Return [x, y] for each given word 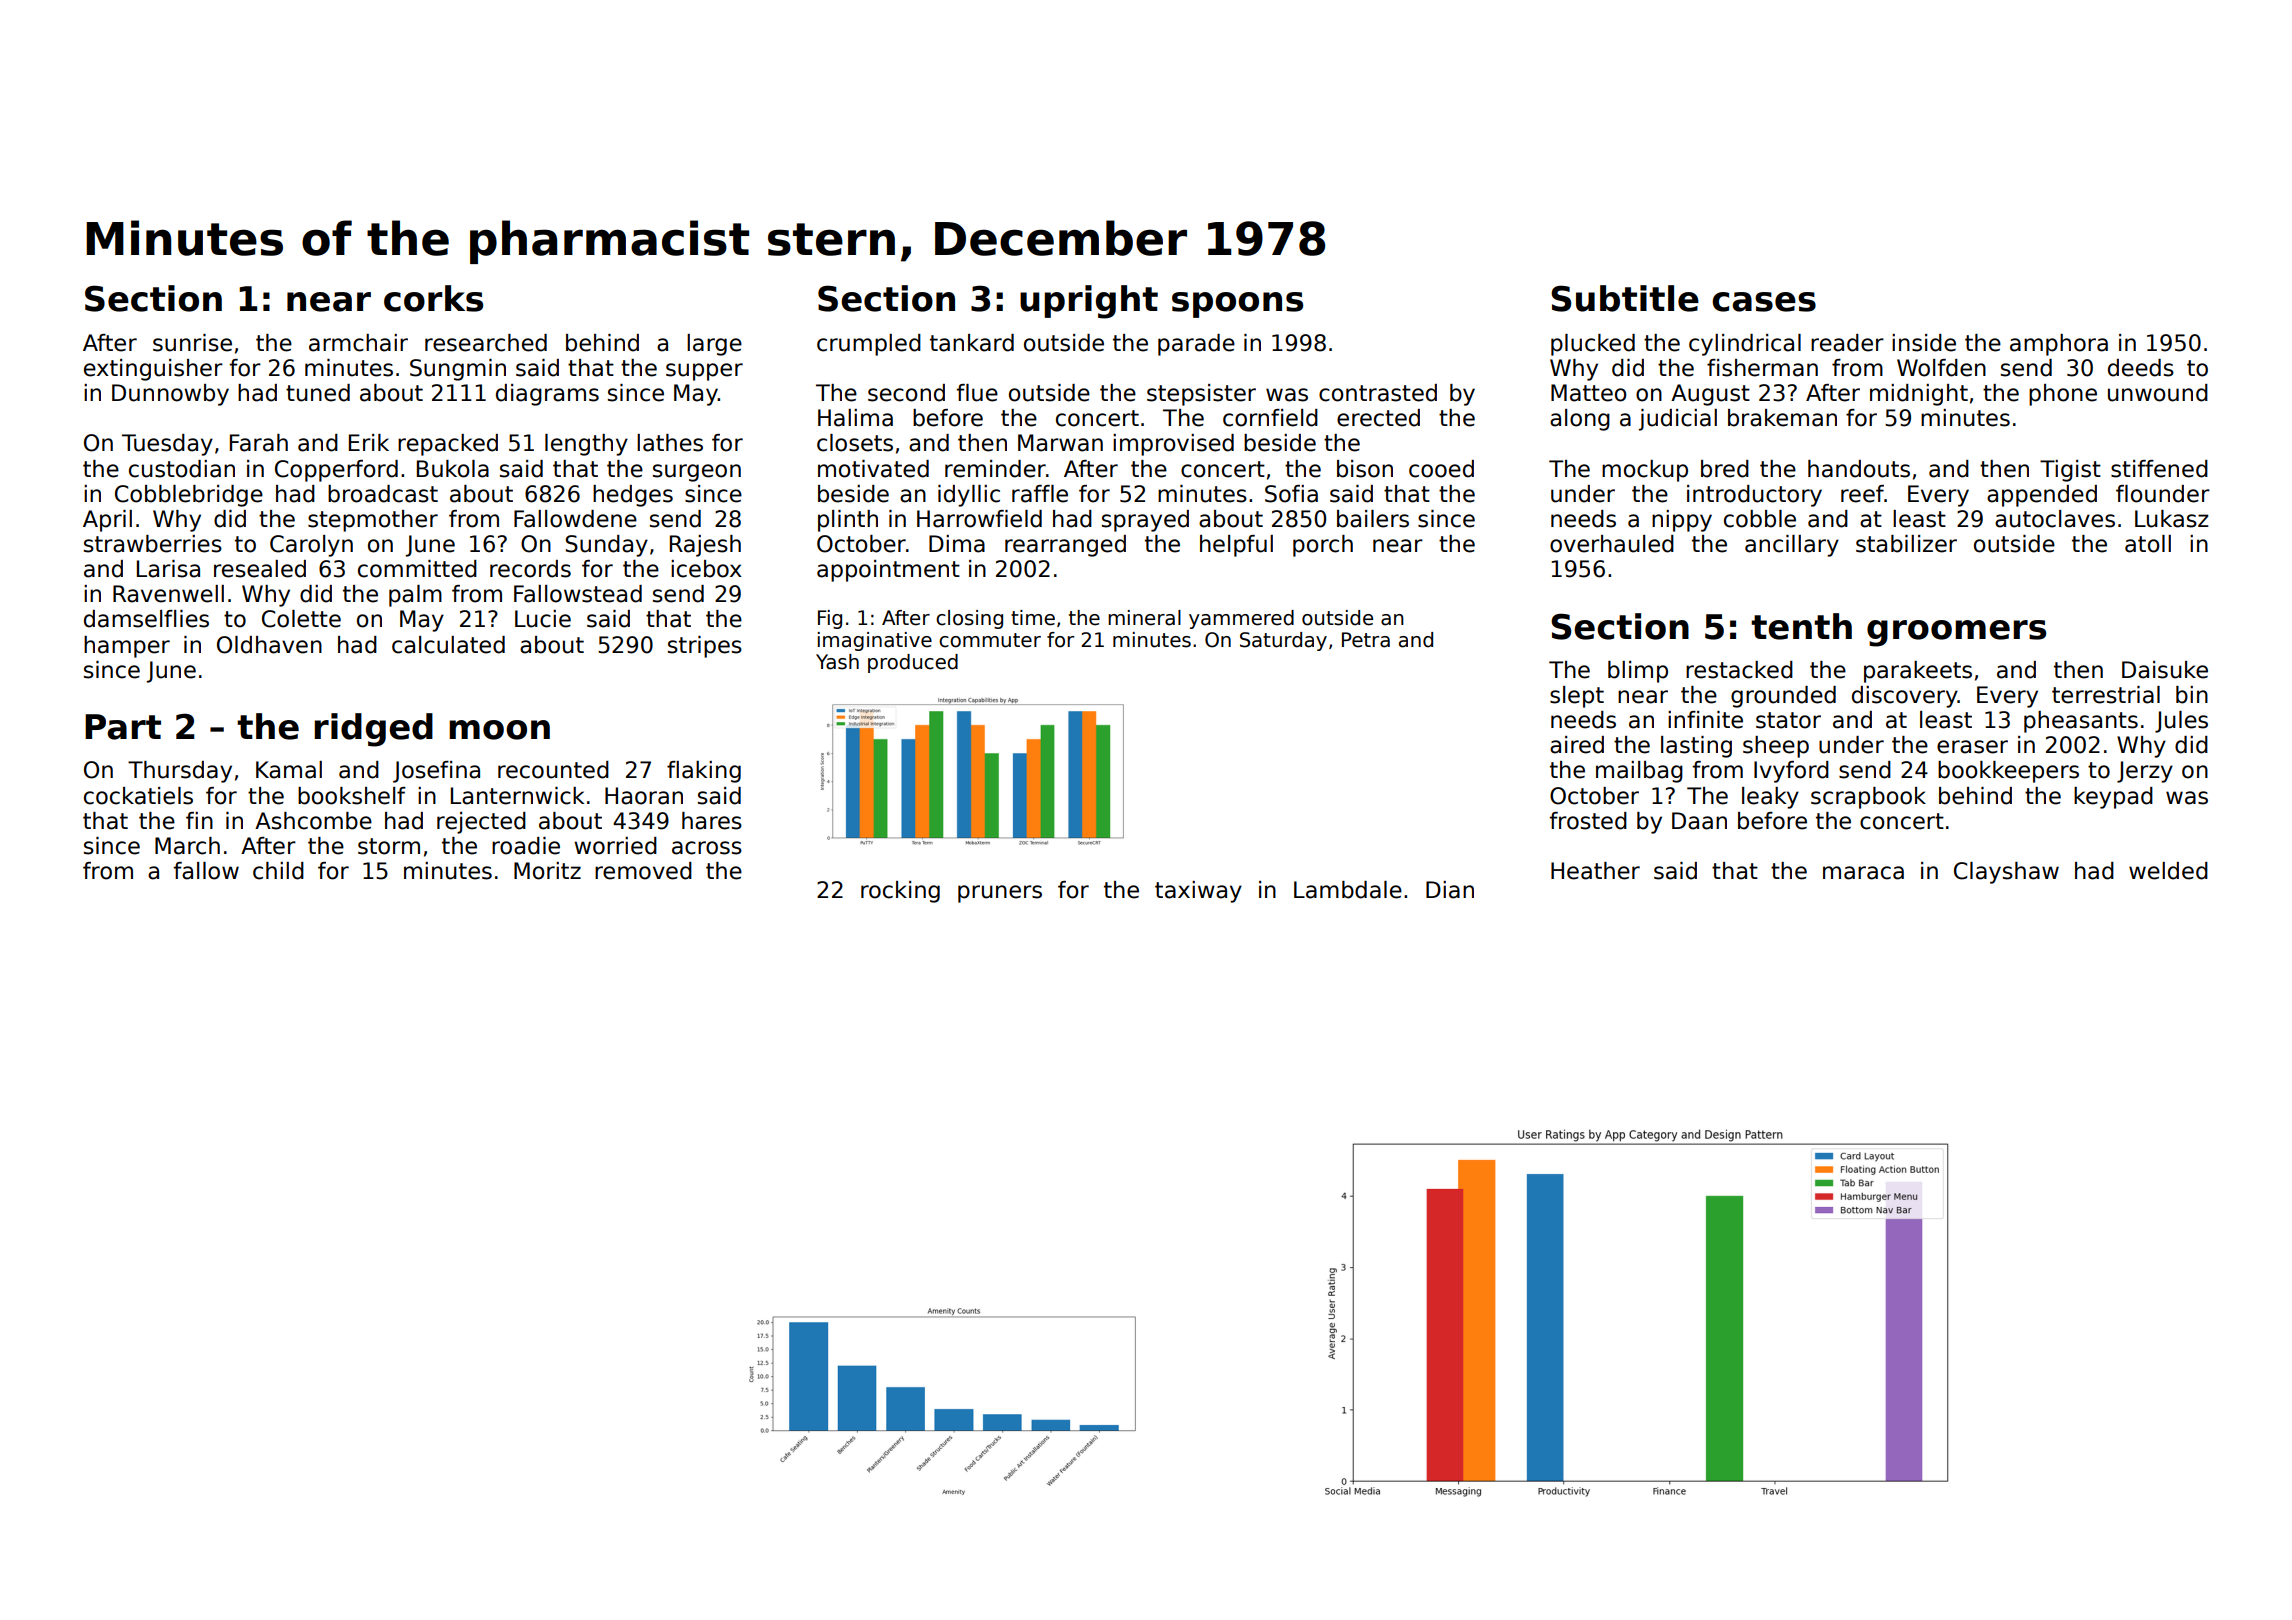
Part [123, 727]
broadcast [383, 494]
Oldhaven [269, 645]
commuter [990, 640]
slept [1577, 697]
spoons [1237, 305]
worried [615, 846]
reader [1847, 343]
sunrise [192, 343]
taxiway [1198, 892]
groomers [1956, 633]
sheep [1776, 747]
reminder [995, 469]
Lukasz [2172, 519]
